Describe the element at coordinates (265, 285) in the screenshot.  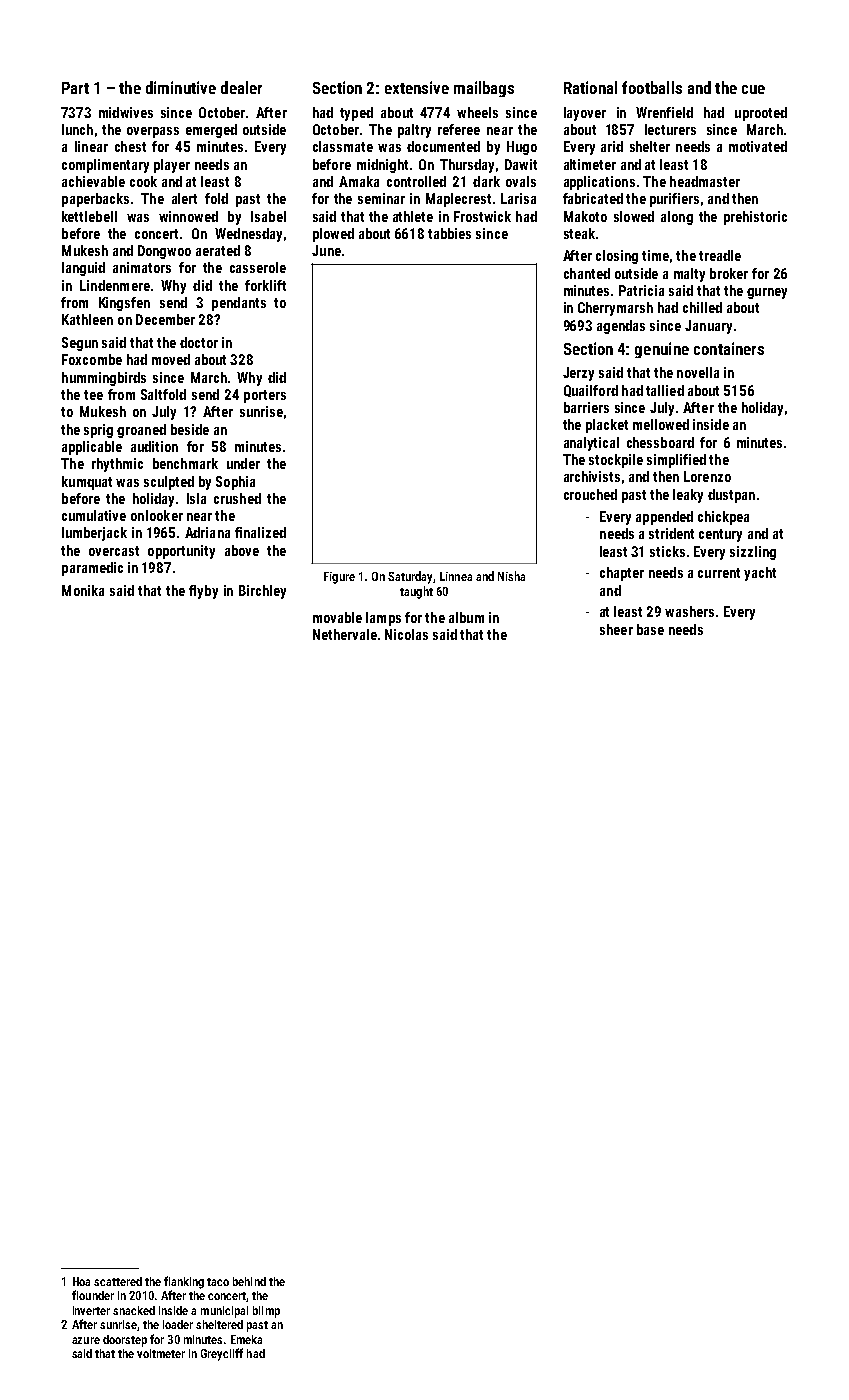
I see `forklift` at that location.
